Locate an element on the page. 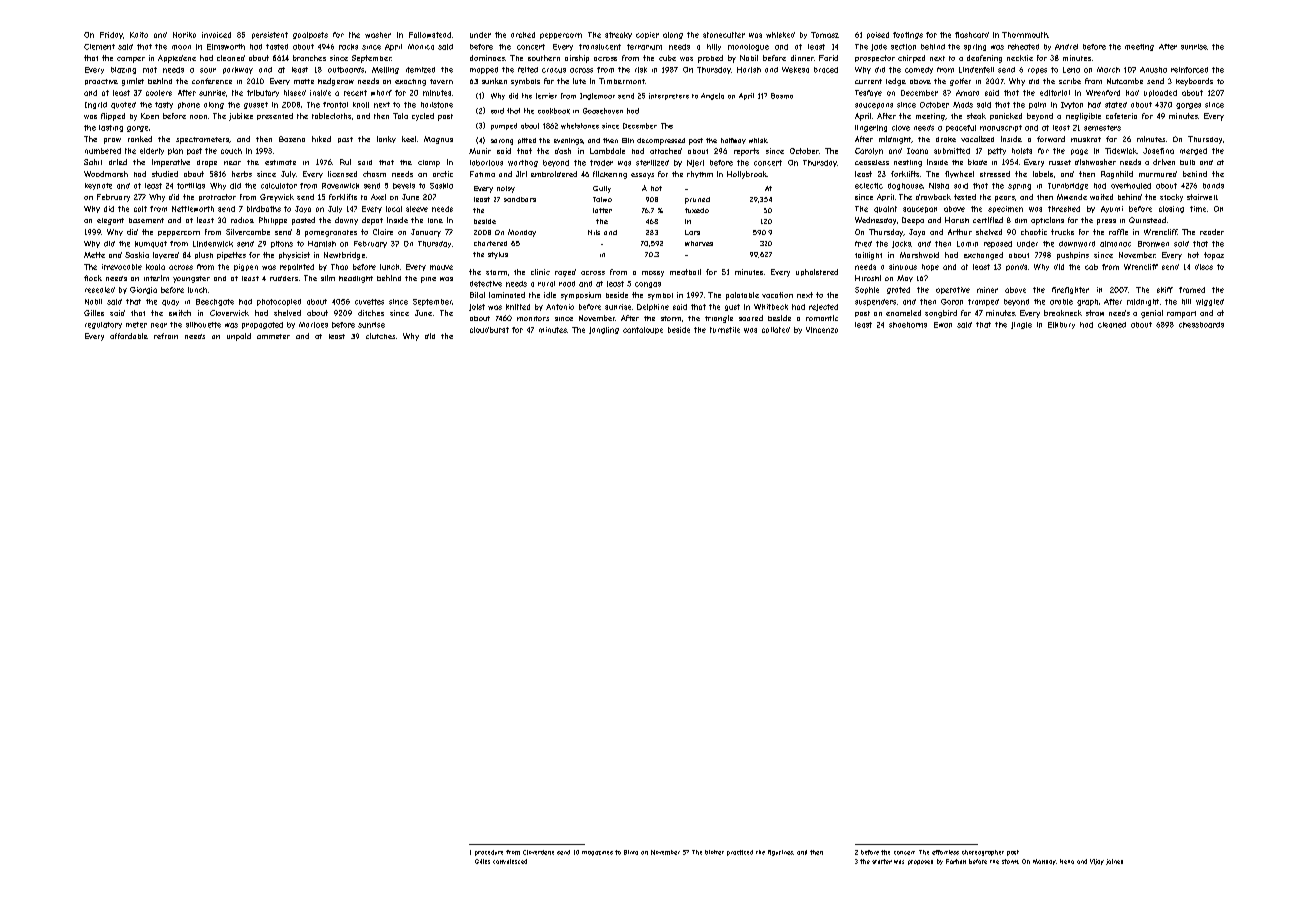  chessboards is located at coordinates (1201, 325).
